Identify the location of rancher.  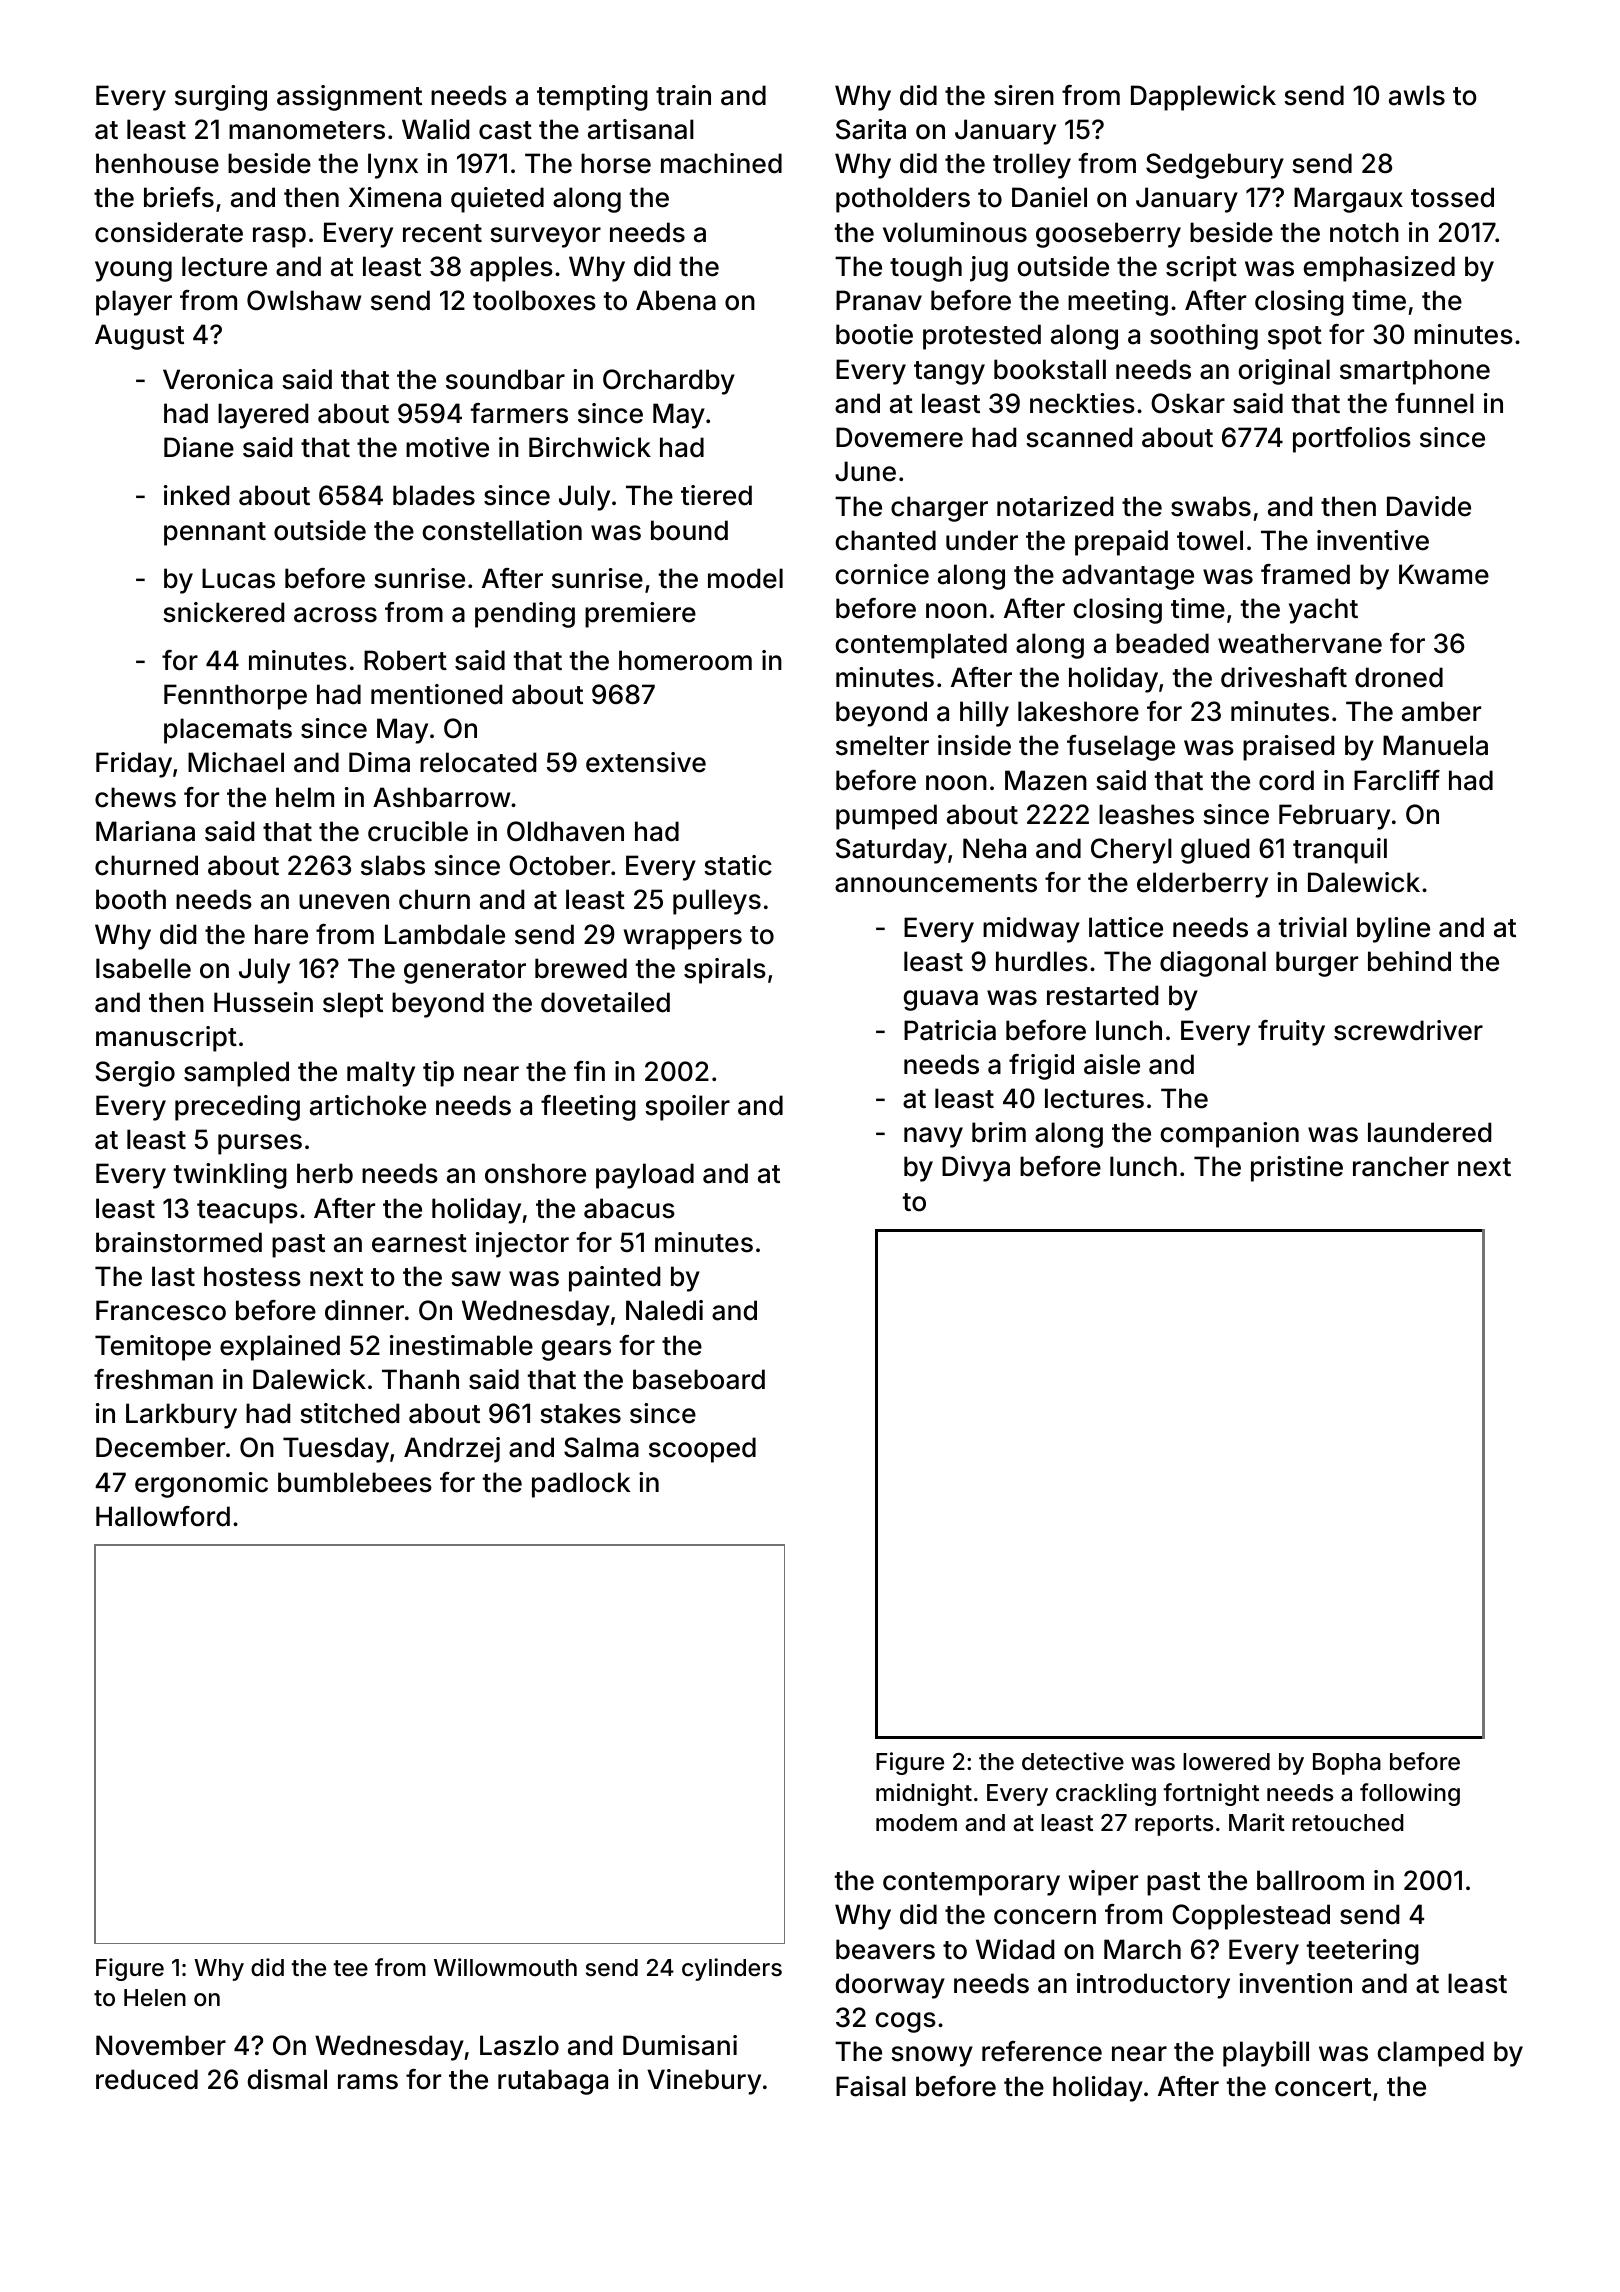
(1401, 1166).
